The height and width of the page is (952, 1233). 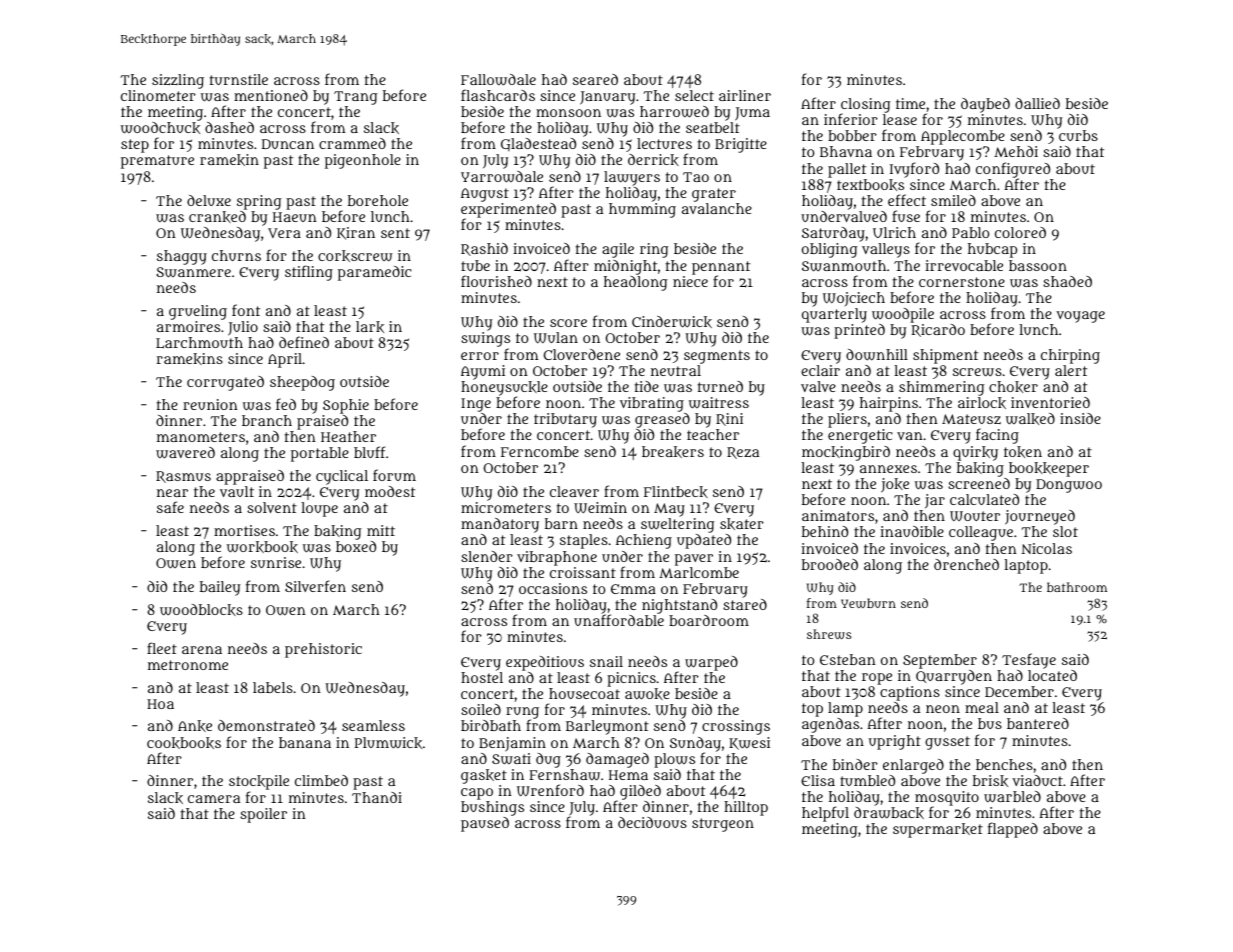 I want to click on camera, so click(x=214, y=799).
